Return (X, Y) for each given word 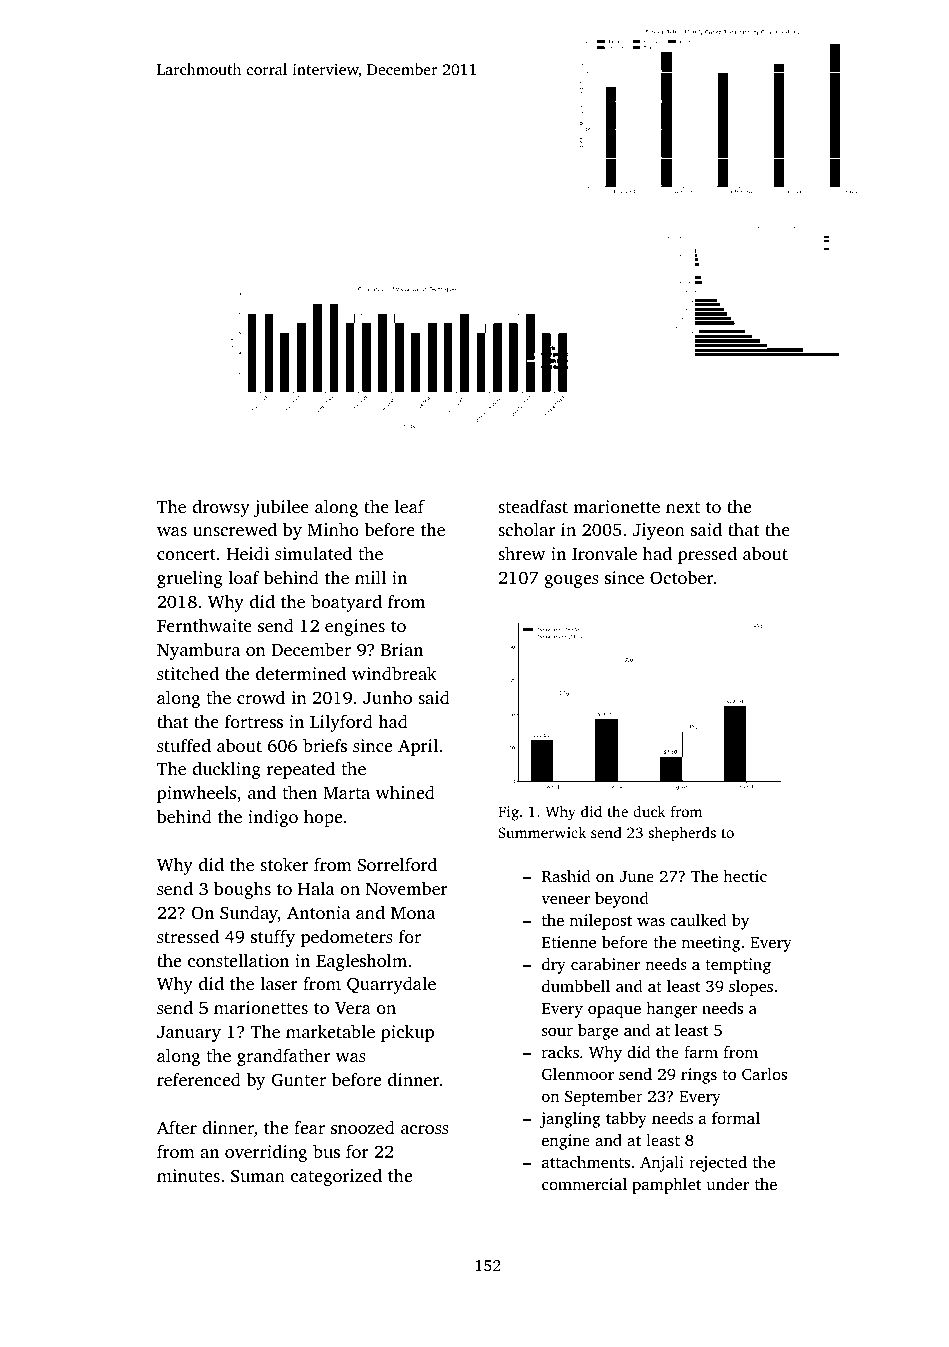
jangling (570, 1119)
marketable (330, 1031)
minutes (188, 1175)
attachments (586, 1161)
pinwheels (196, 794)
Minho (333, 529)
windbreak (394, 673)
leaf (410, 506)
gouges (571, 581)
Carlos (764, 1074)
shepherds (682, 834)
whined (405, 792)
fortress (254, 721)
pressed (707, 555)
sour (557, 1032)
